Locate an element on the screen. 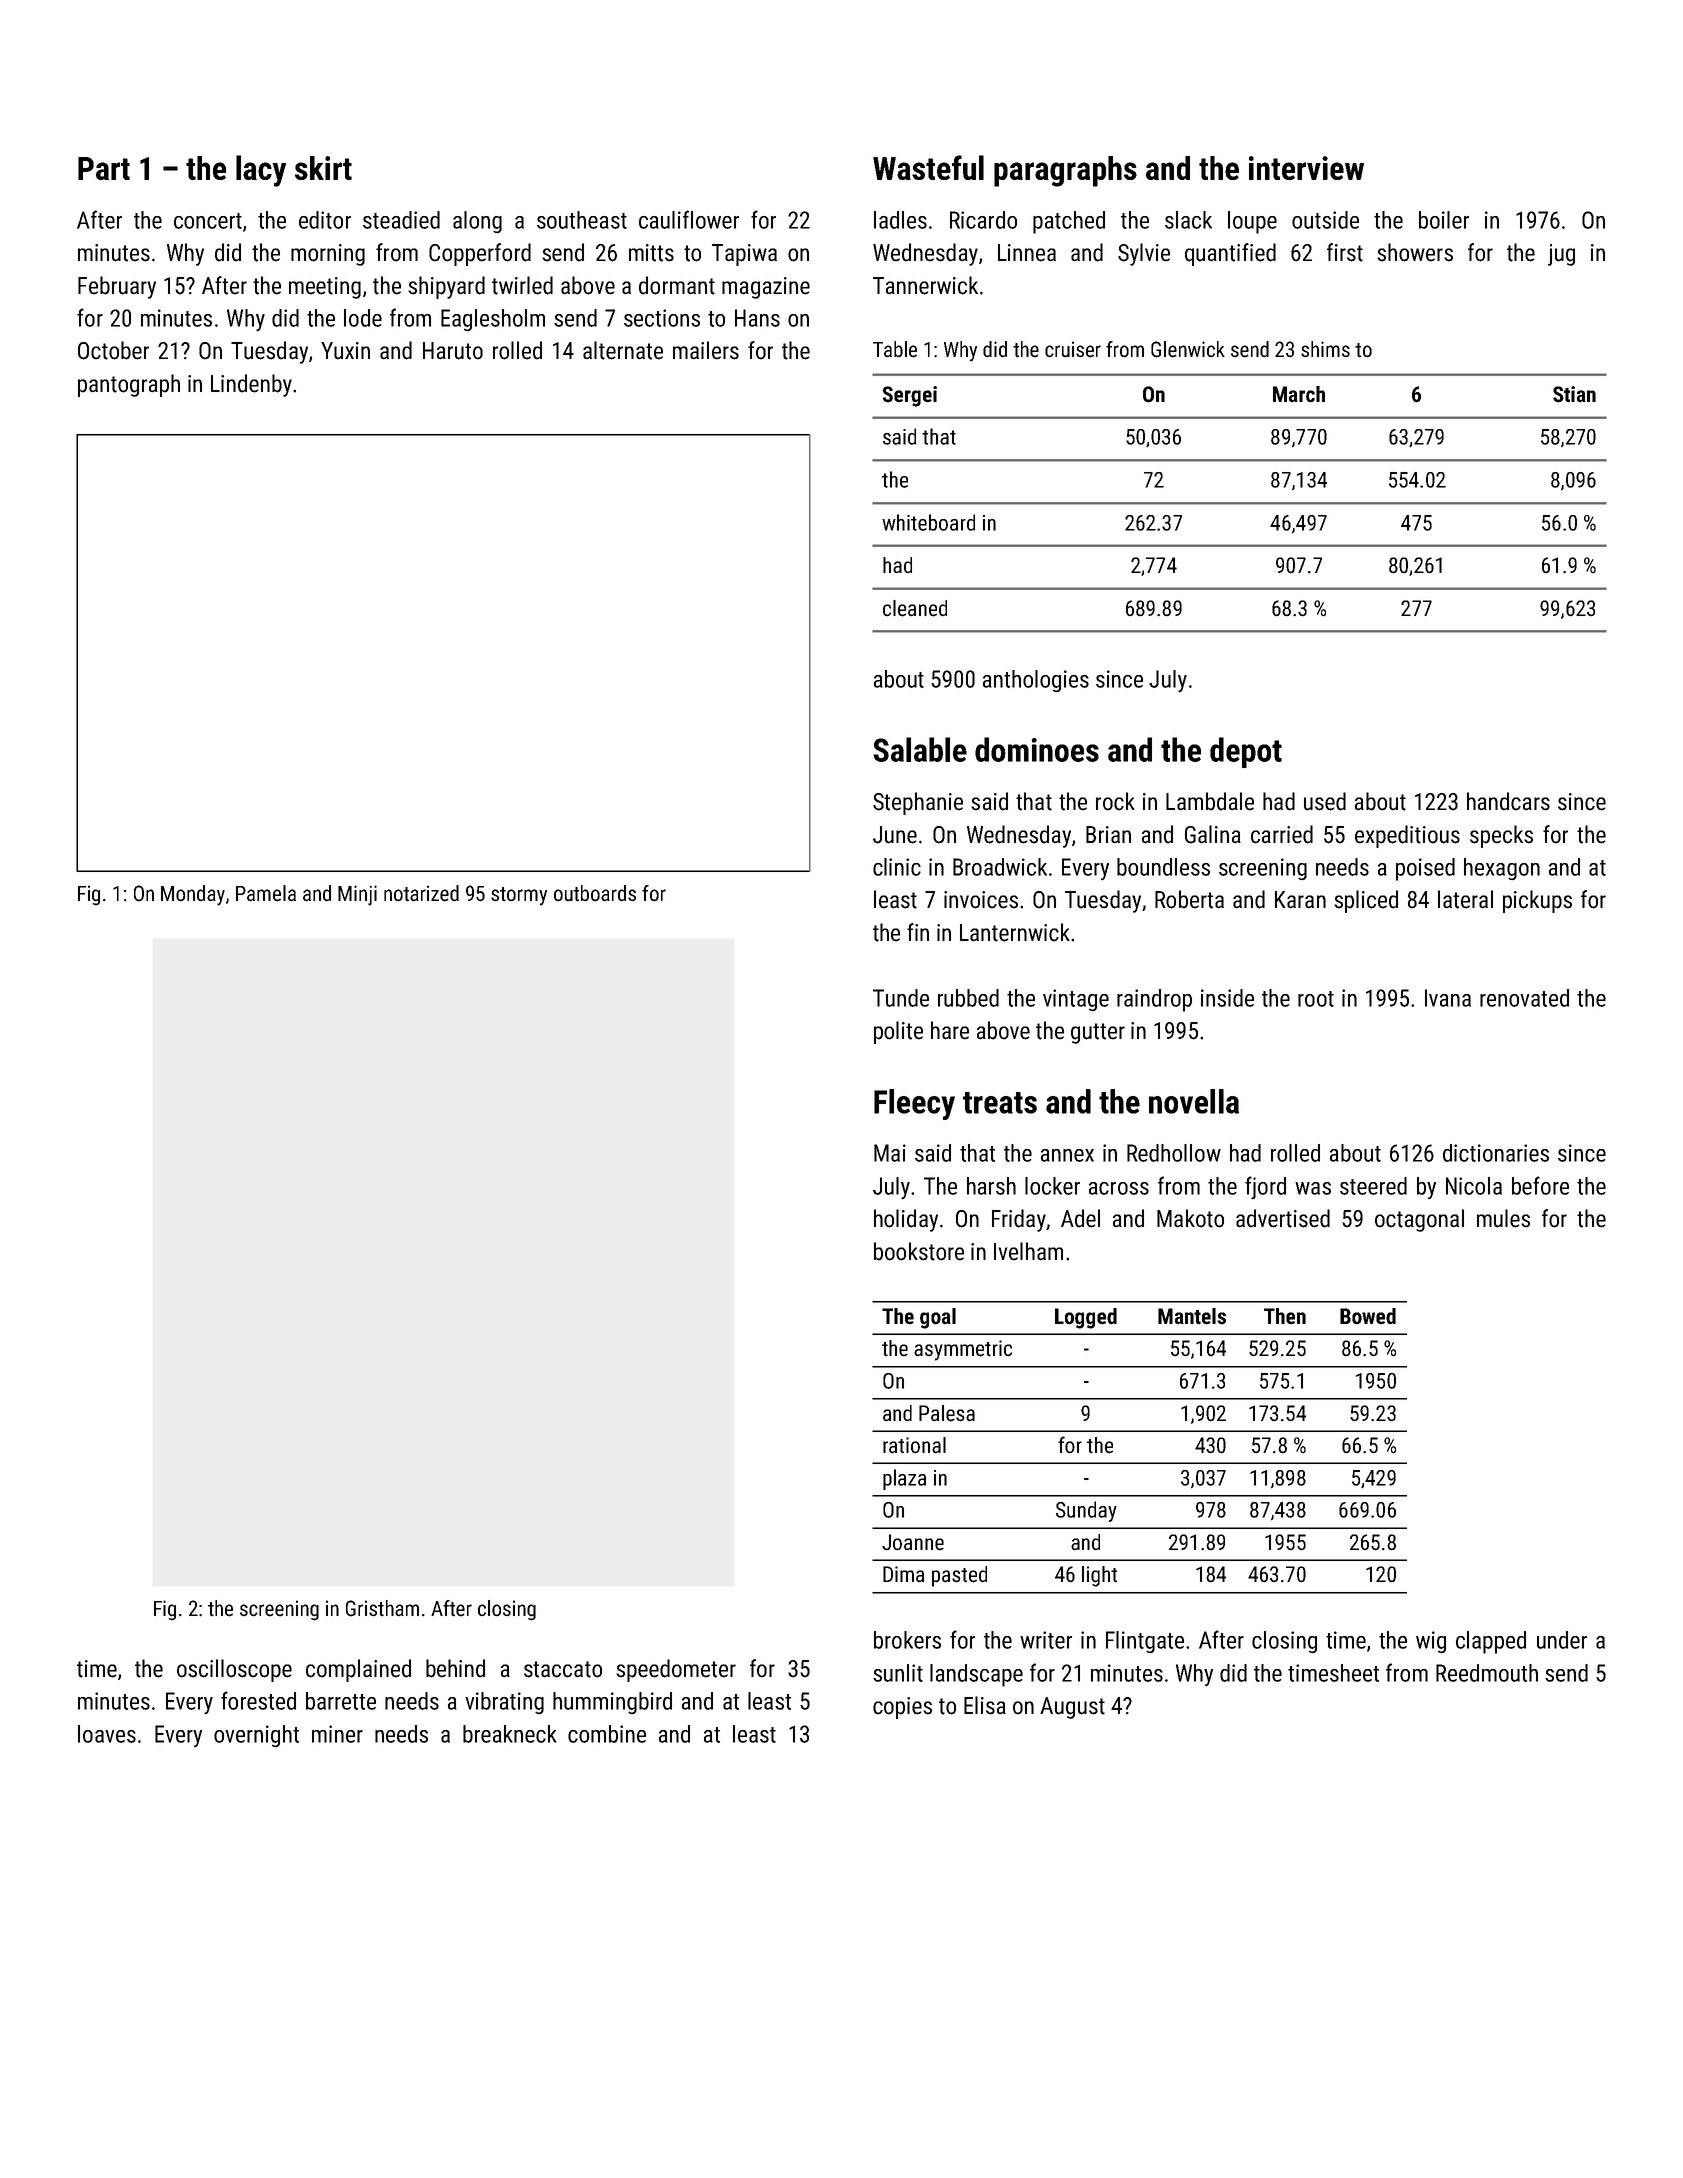 This screenshot has width=1683, height=2178. Pamela is located at coordinates (266, 893).
